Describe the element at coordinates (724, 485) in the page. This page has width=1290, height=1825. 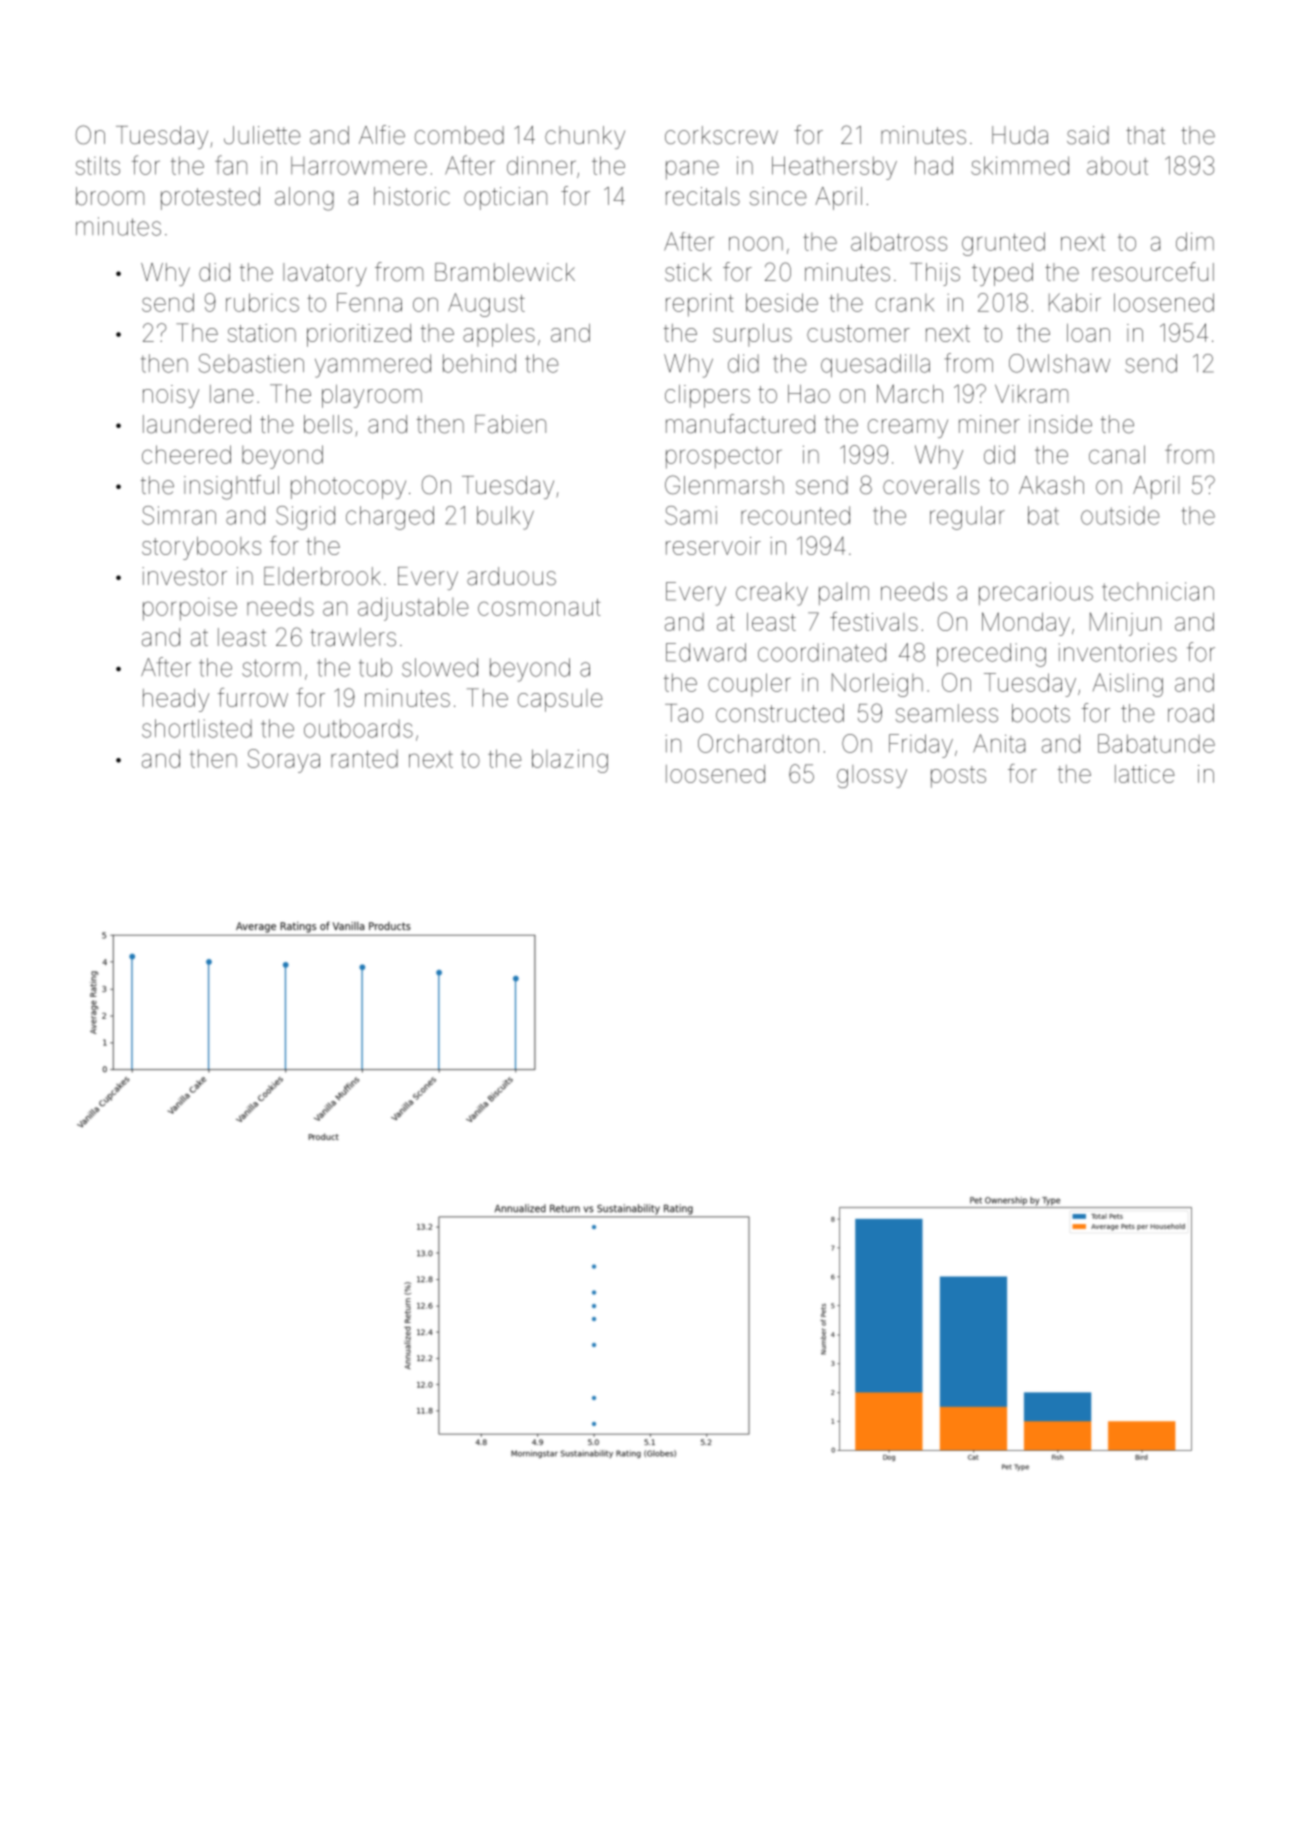
I see `Glenmarsh` at that location.
